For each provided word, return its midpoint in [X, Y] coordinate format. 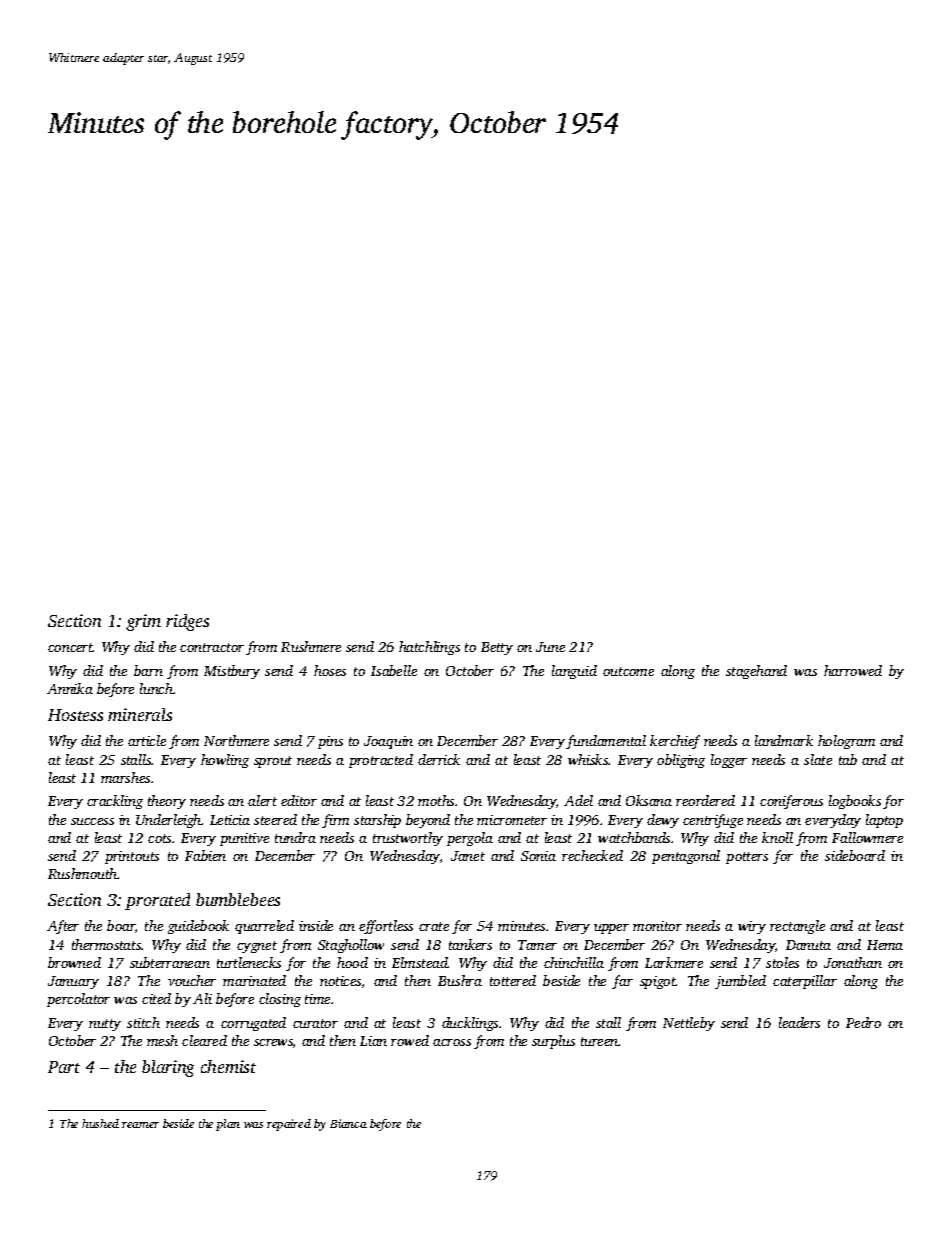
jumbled [740, 982]
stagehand [756, 672]
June [550, 647]
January [73, 982]
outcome [628, 671]
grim [143, 622]
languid [574, 672]
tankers [470, 944]
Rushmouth [83, 873]
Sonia [538, 856]
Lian [373, 1041]
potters [747, 858]
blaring [168, 1068]
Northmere [236, 740]
